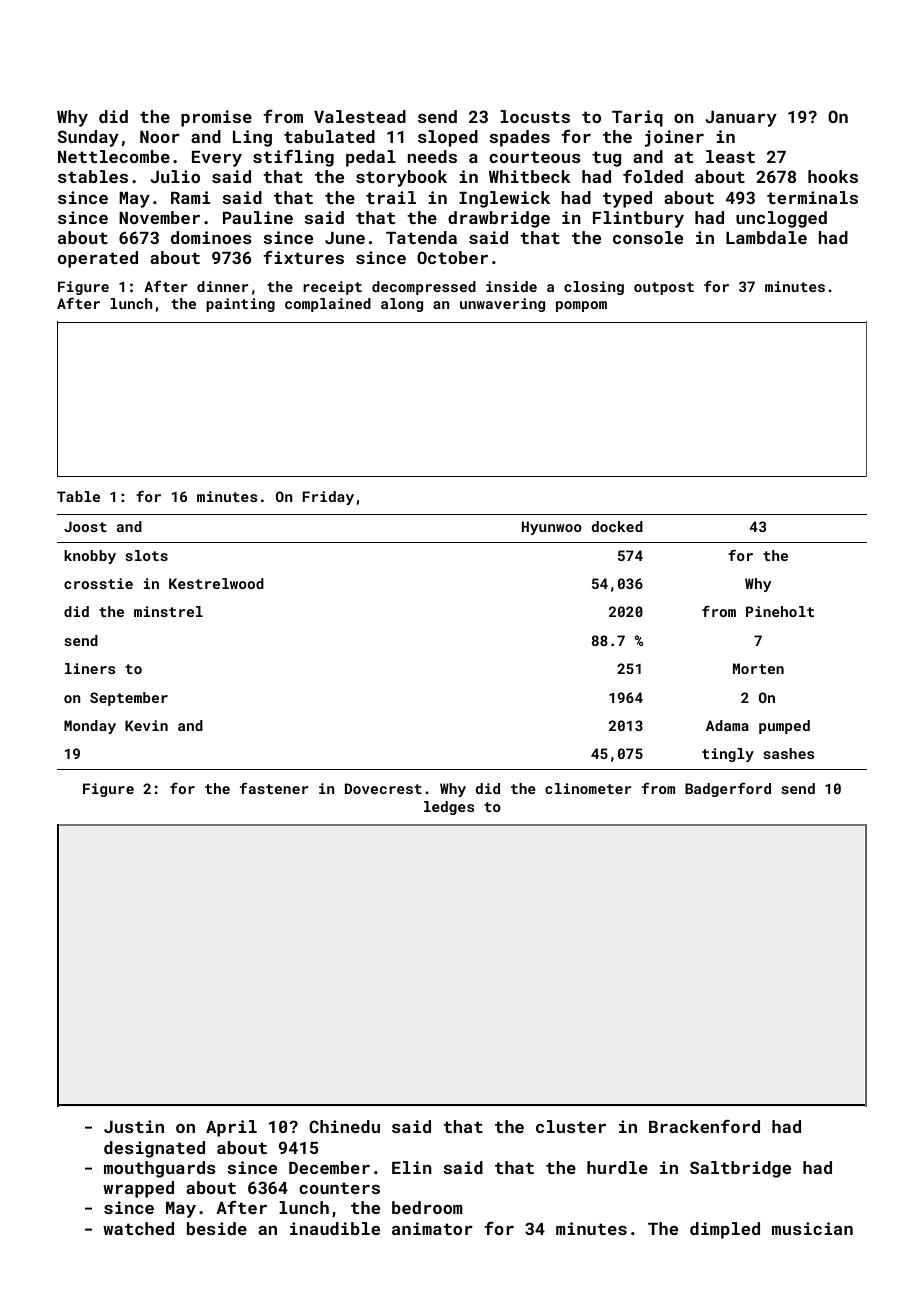 Image resolution: width=924 pixels, height=1314 pixels. Describe the element at coordinates (581, 306) in the screenshot. I see `pompom` at that location.
